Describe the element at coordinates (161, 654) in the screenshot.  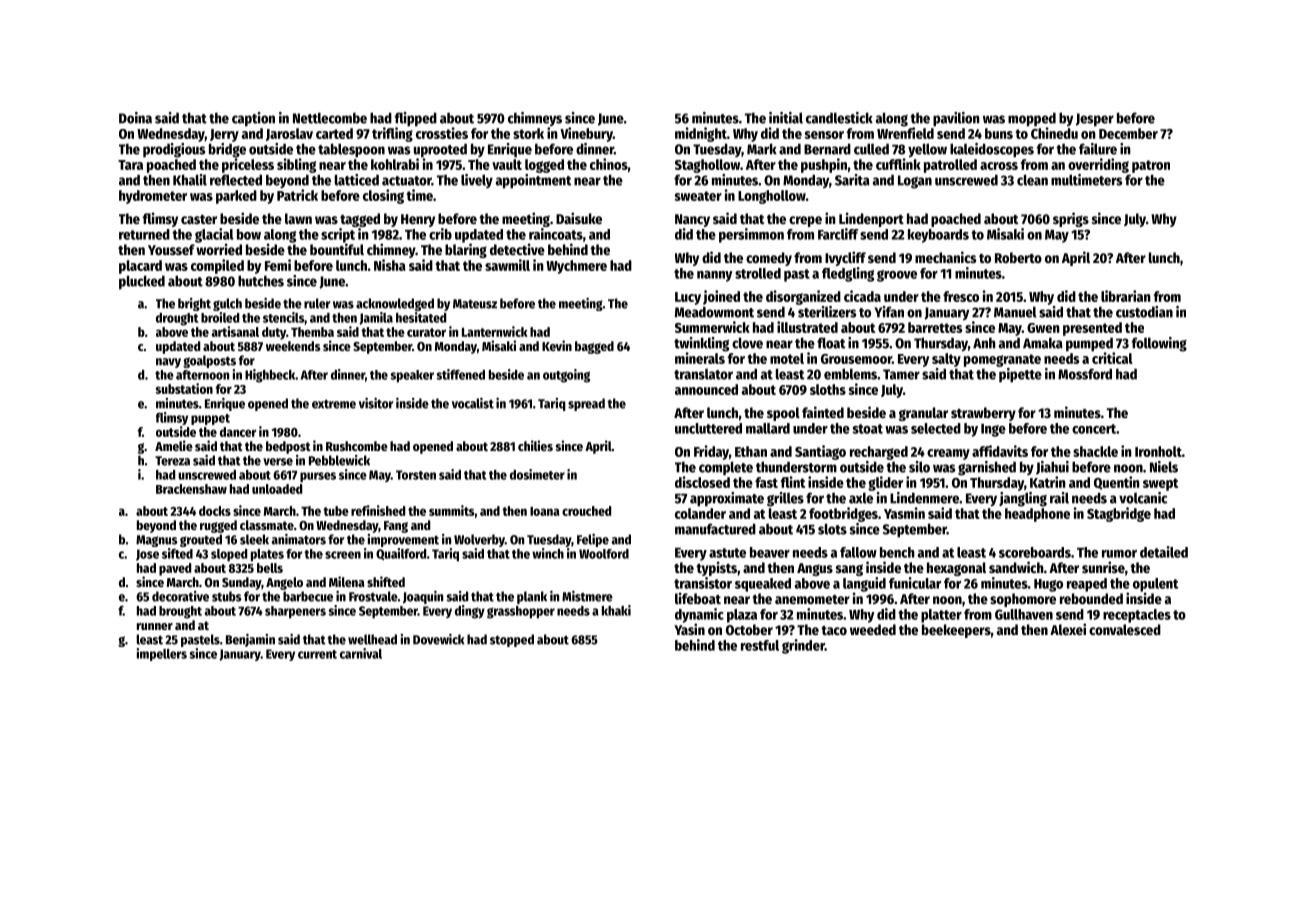
I see `impellers` at that location.
